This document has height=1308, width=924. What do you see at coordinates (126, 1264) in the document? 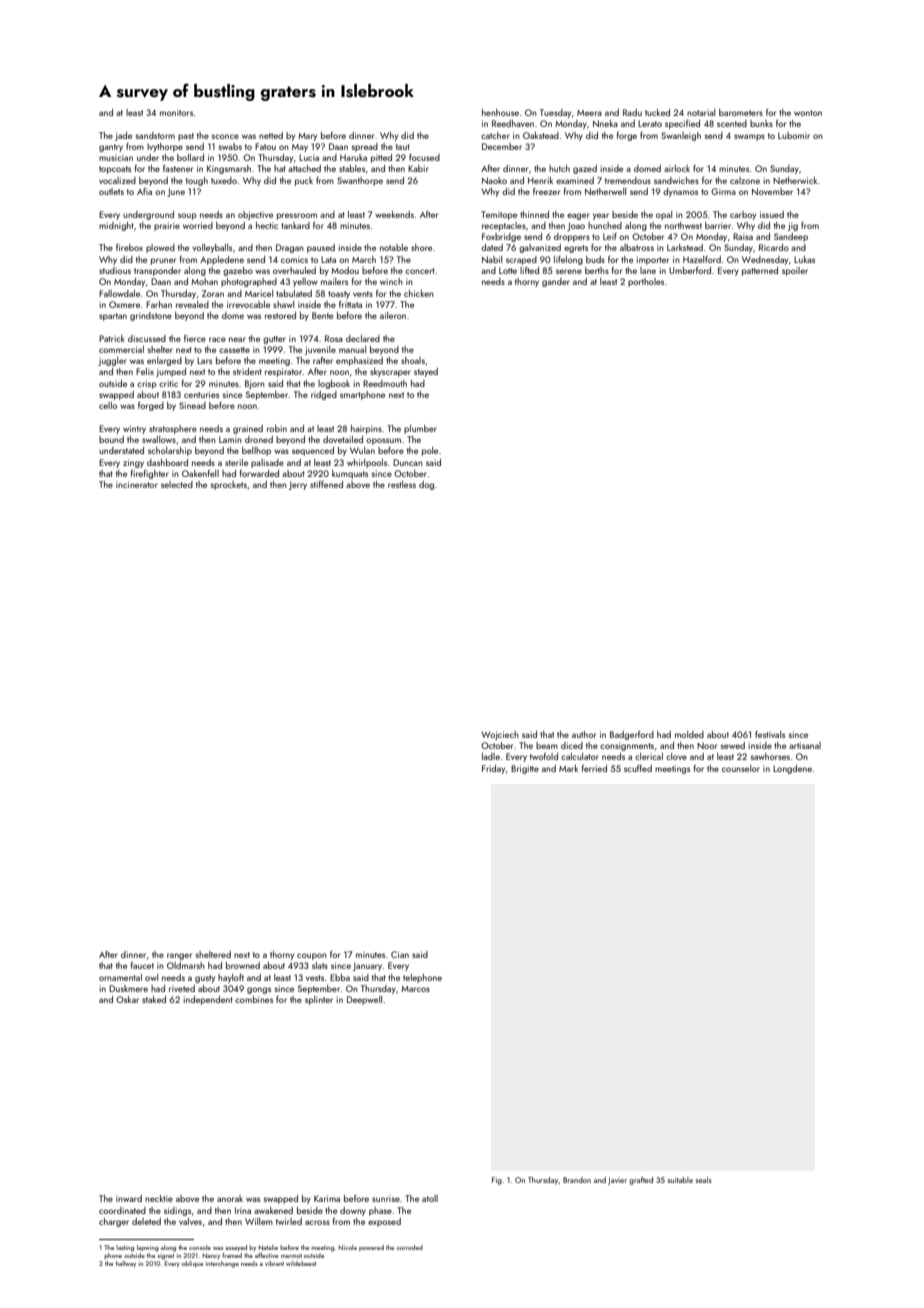
I see `hallway` at bounding box center [126, 1264].
